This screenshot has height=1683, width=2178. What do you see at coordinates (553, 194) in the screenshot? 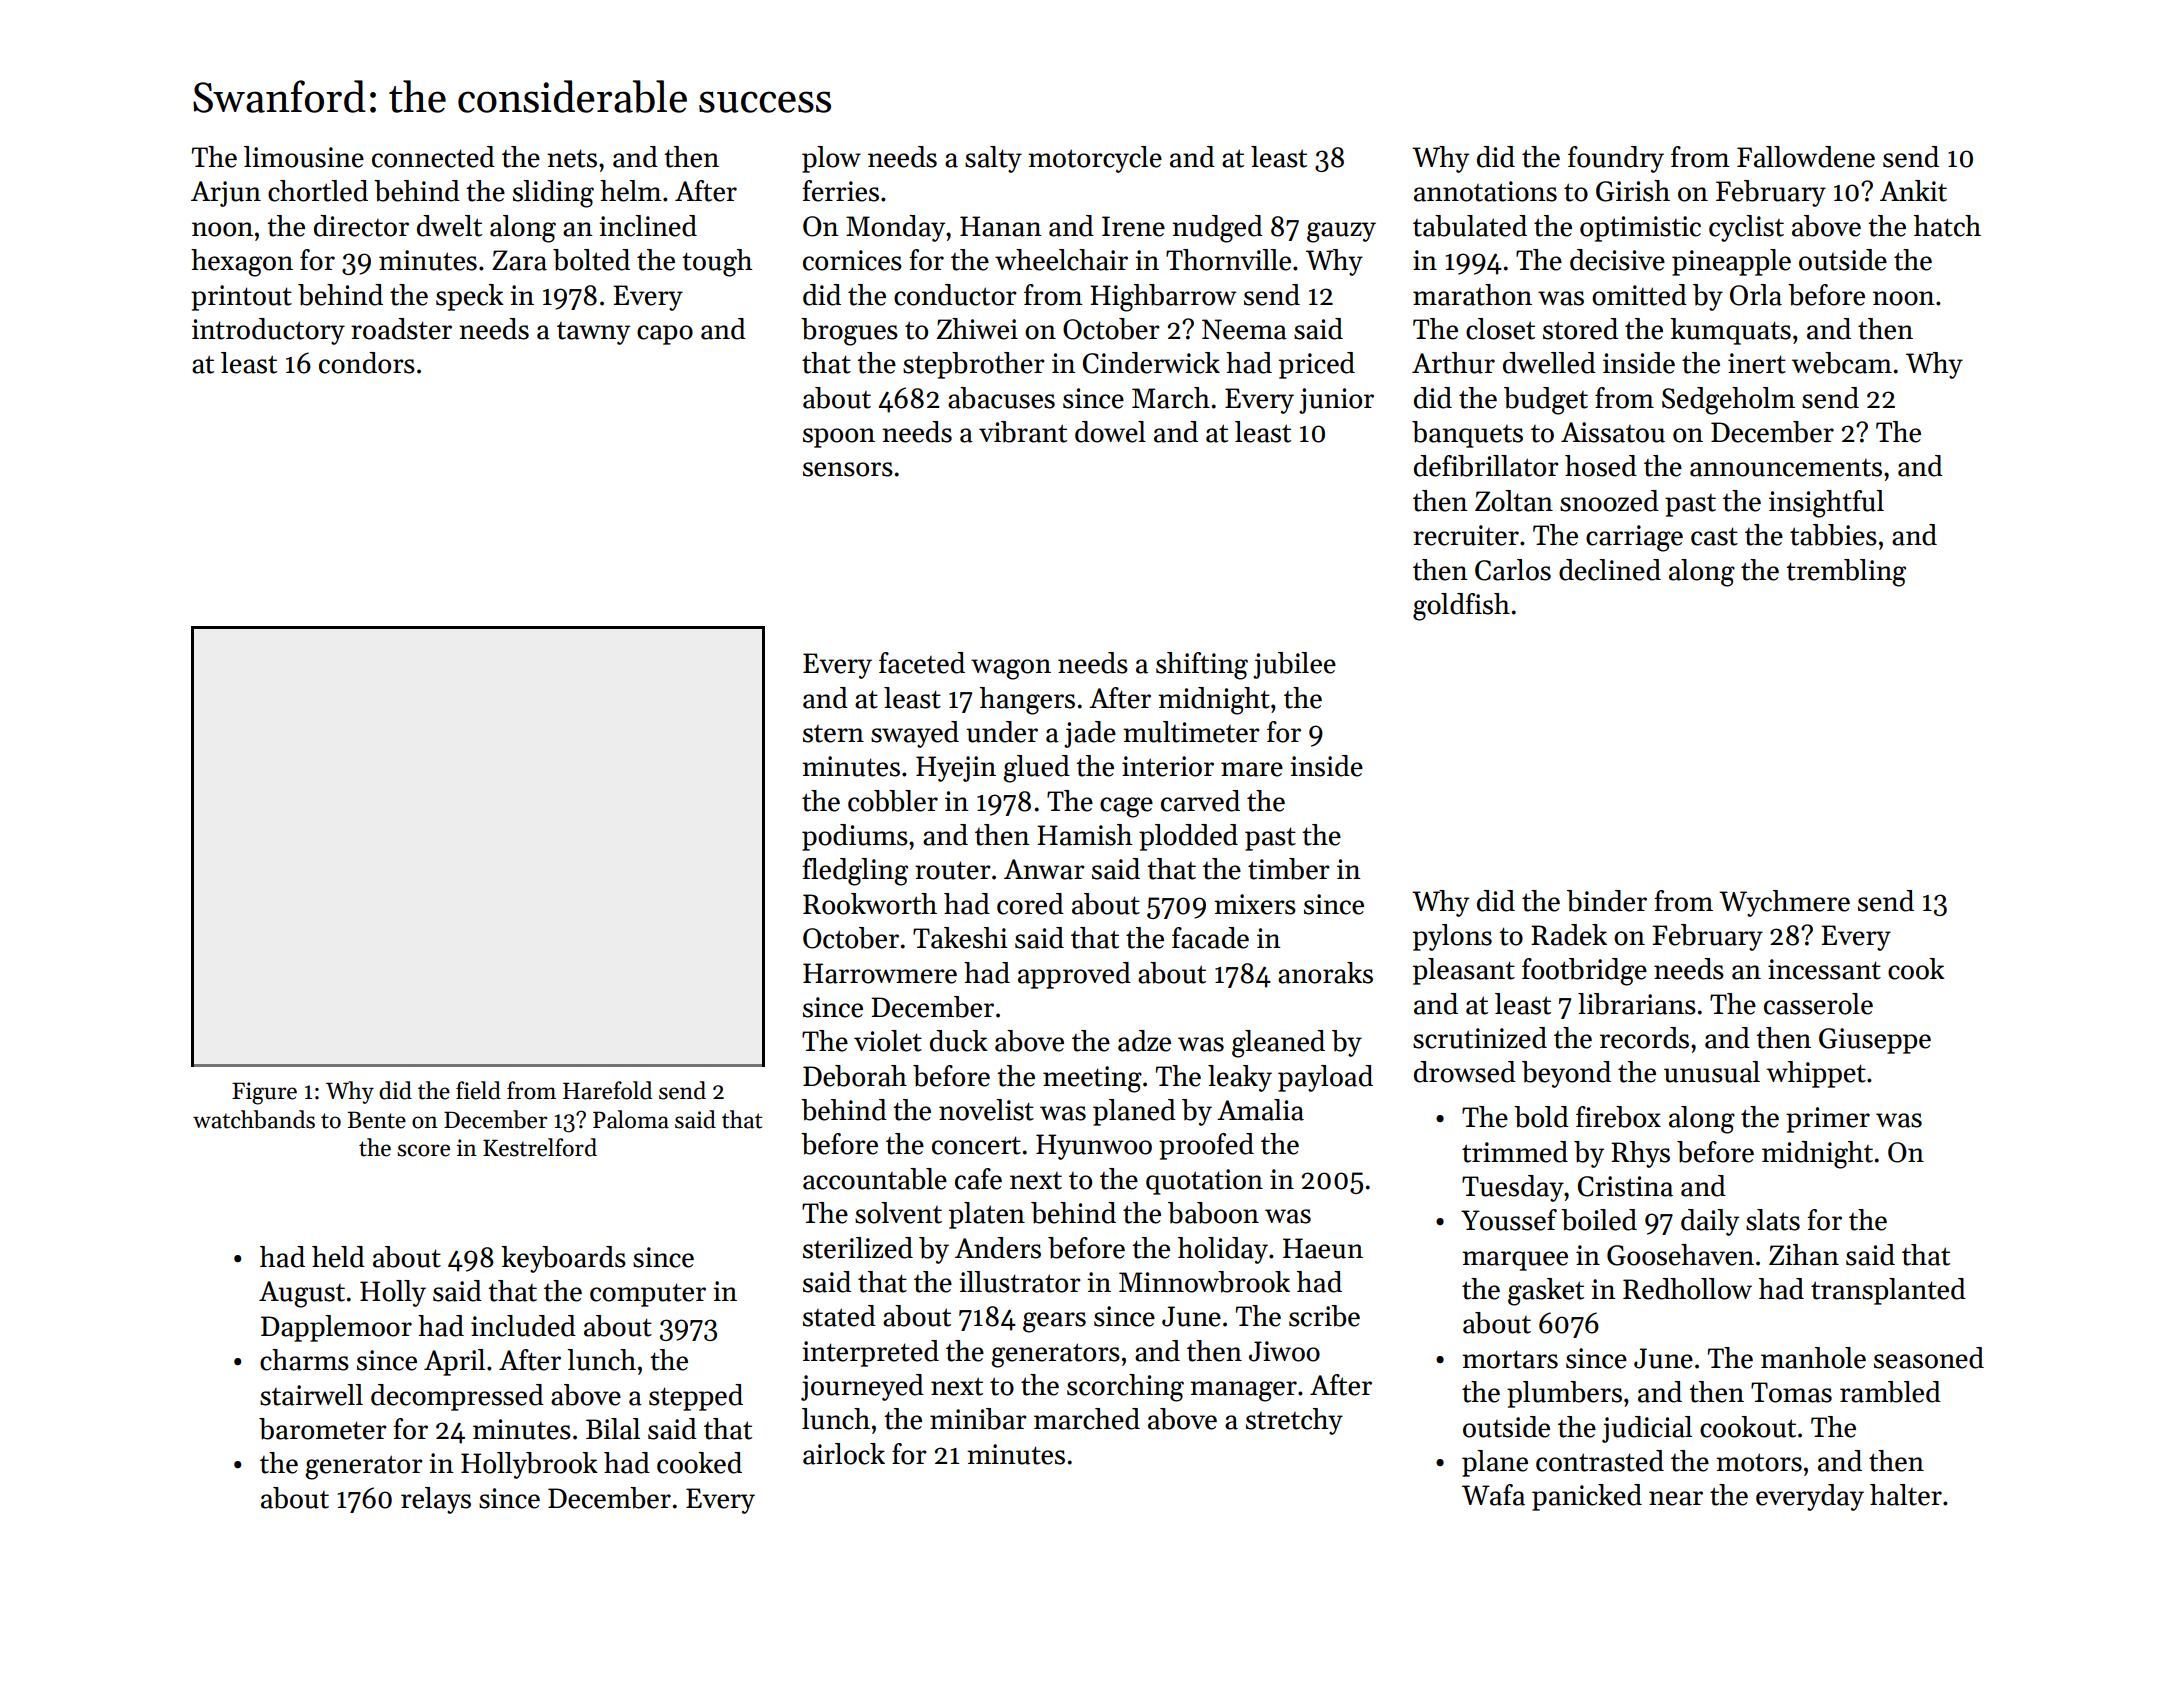
I see `sliding` at bounding box center [553, 194].
